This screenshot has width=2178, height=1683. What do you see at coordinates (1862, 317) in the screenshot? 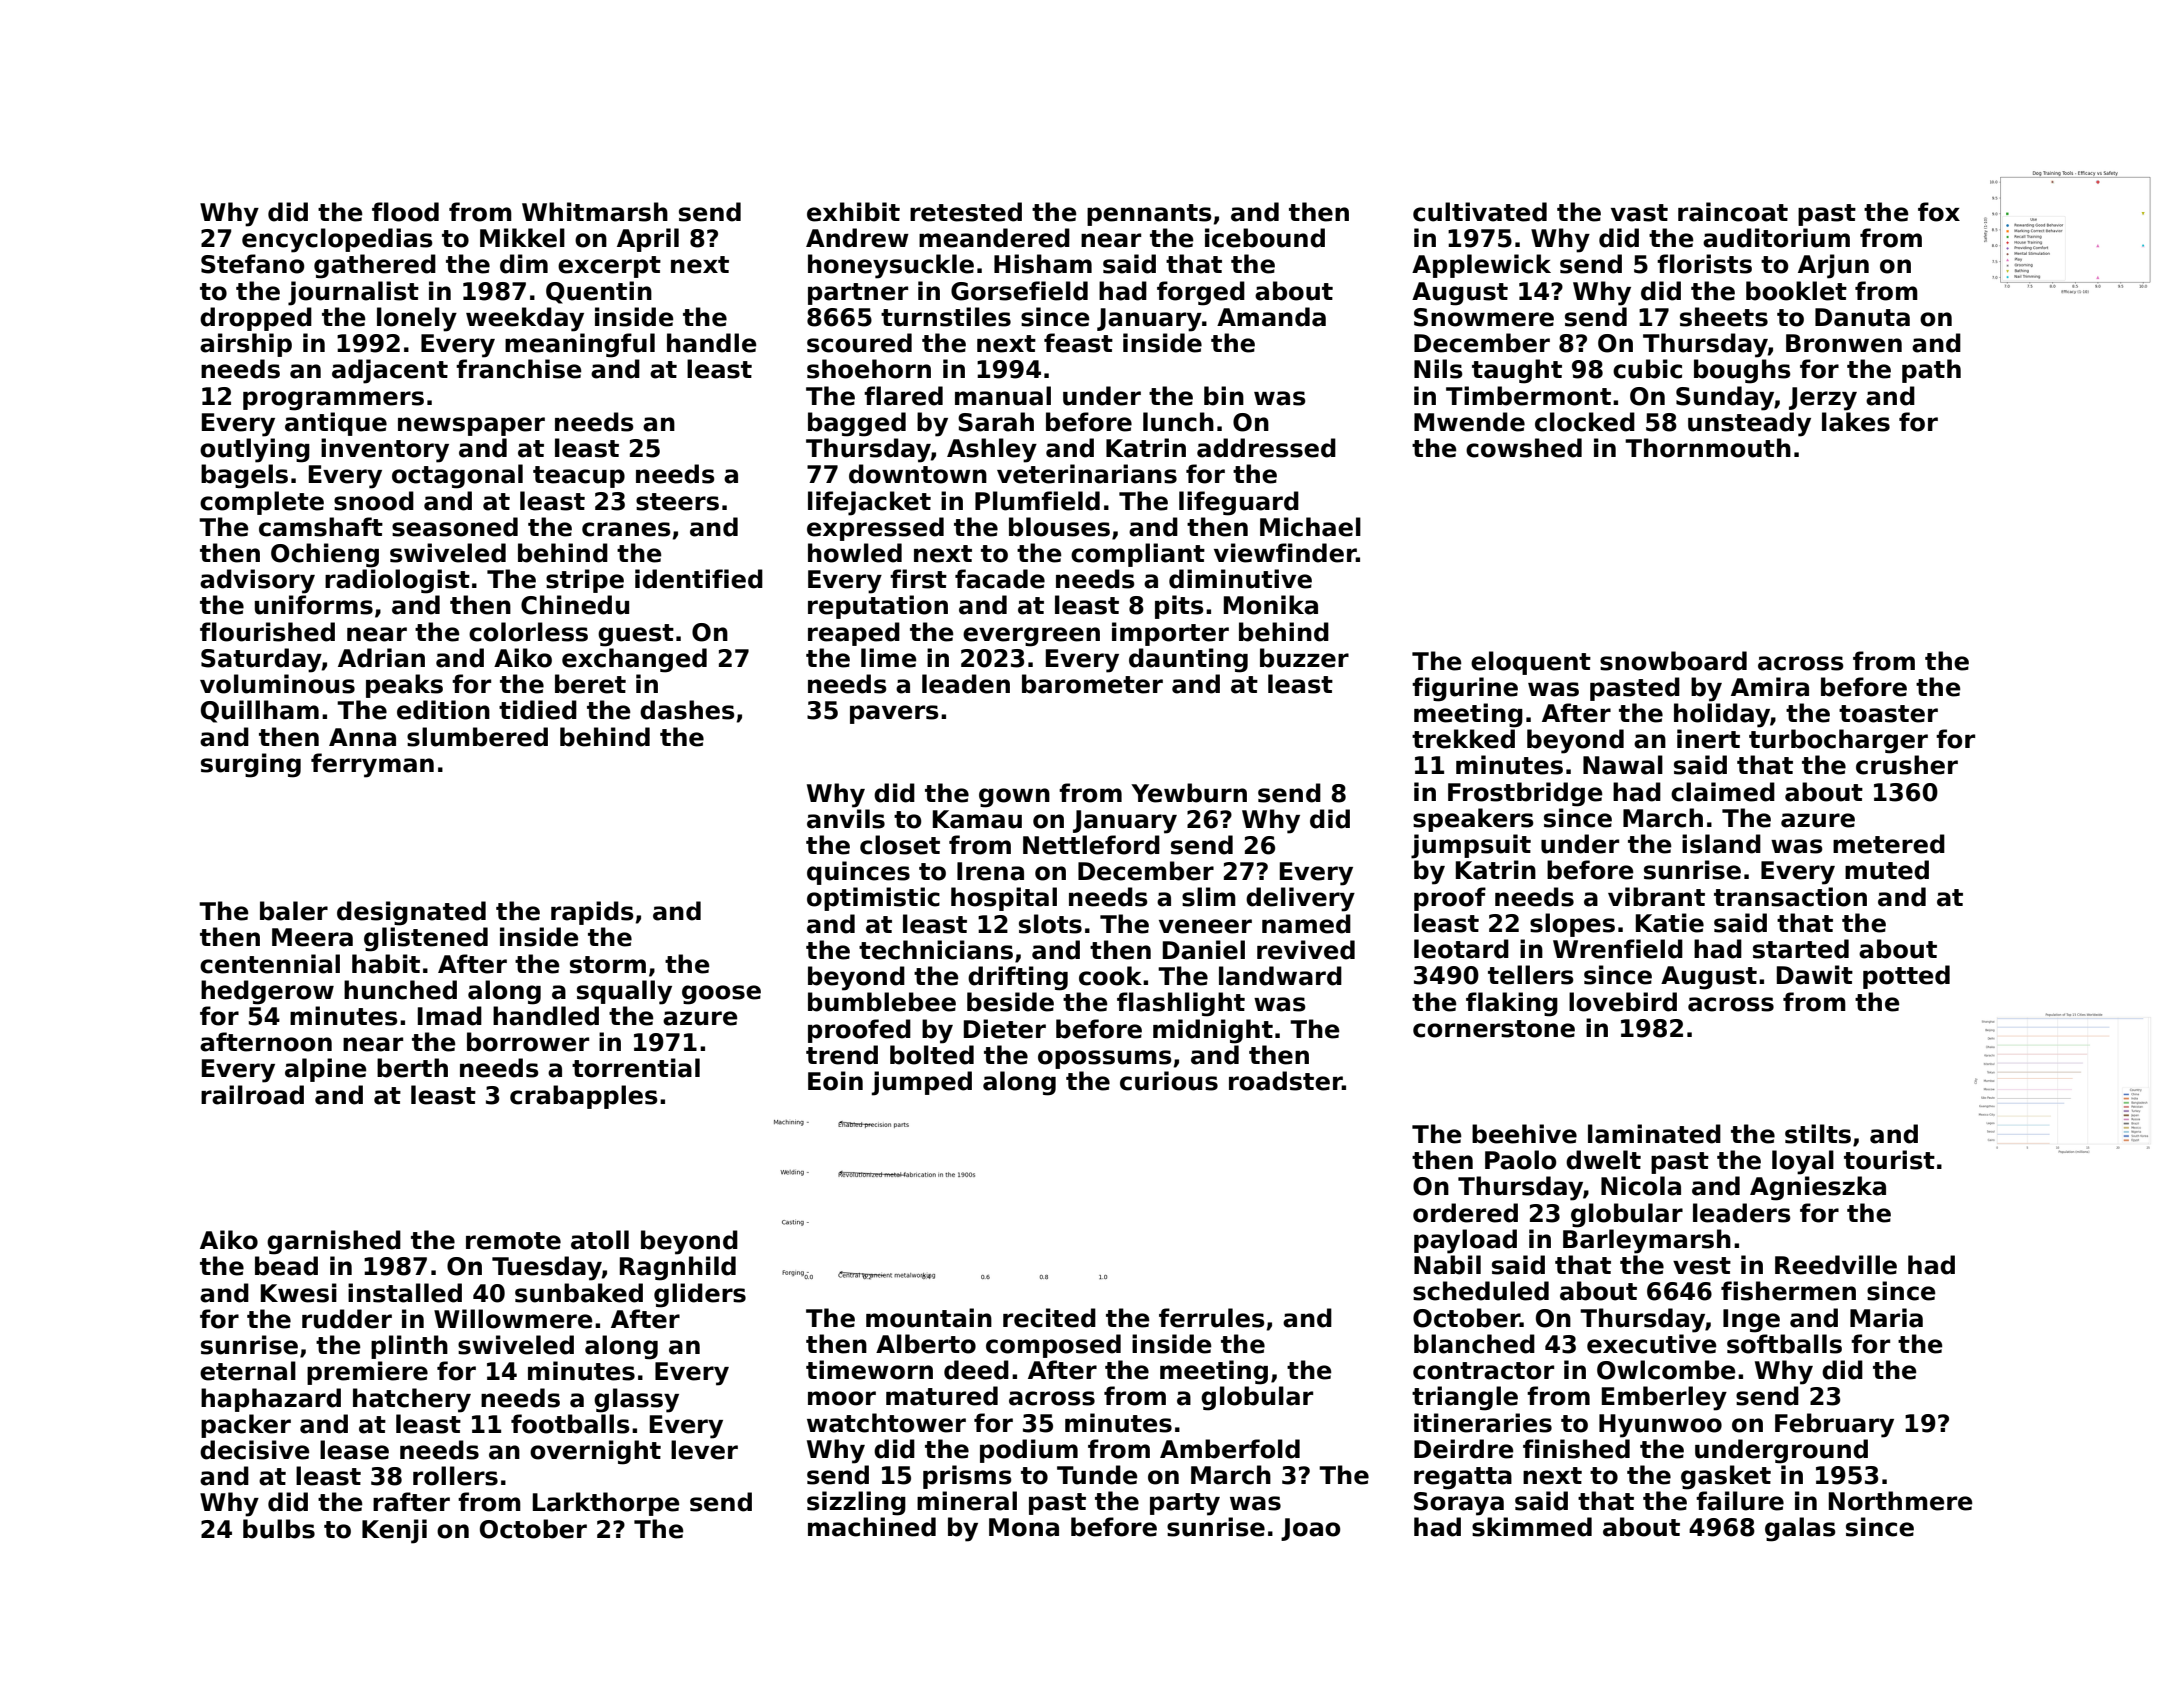
I see `Danuta` at bounding box center [1862, 317].
